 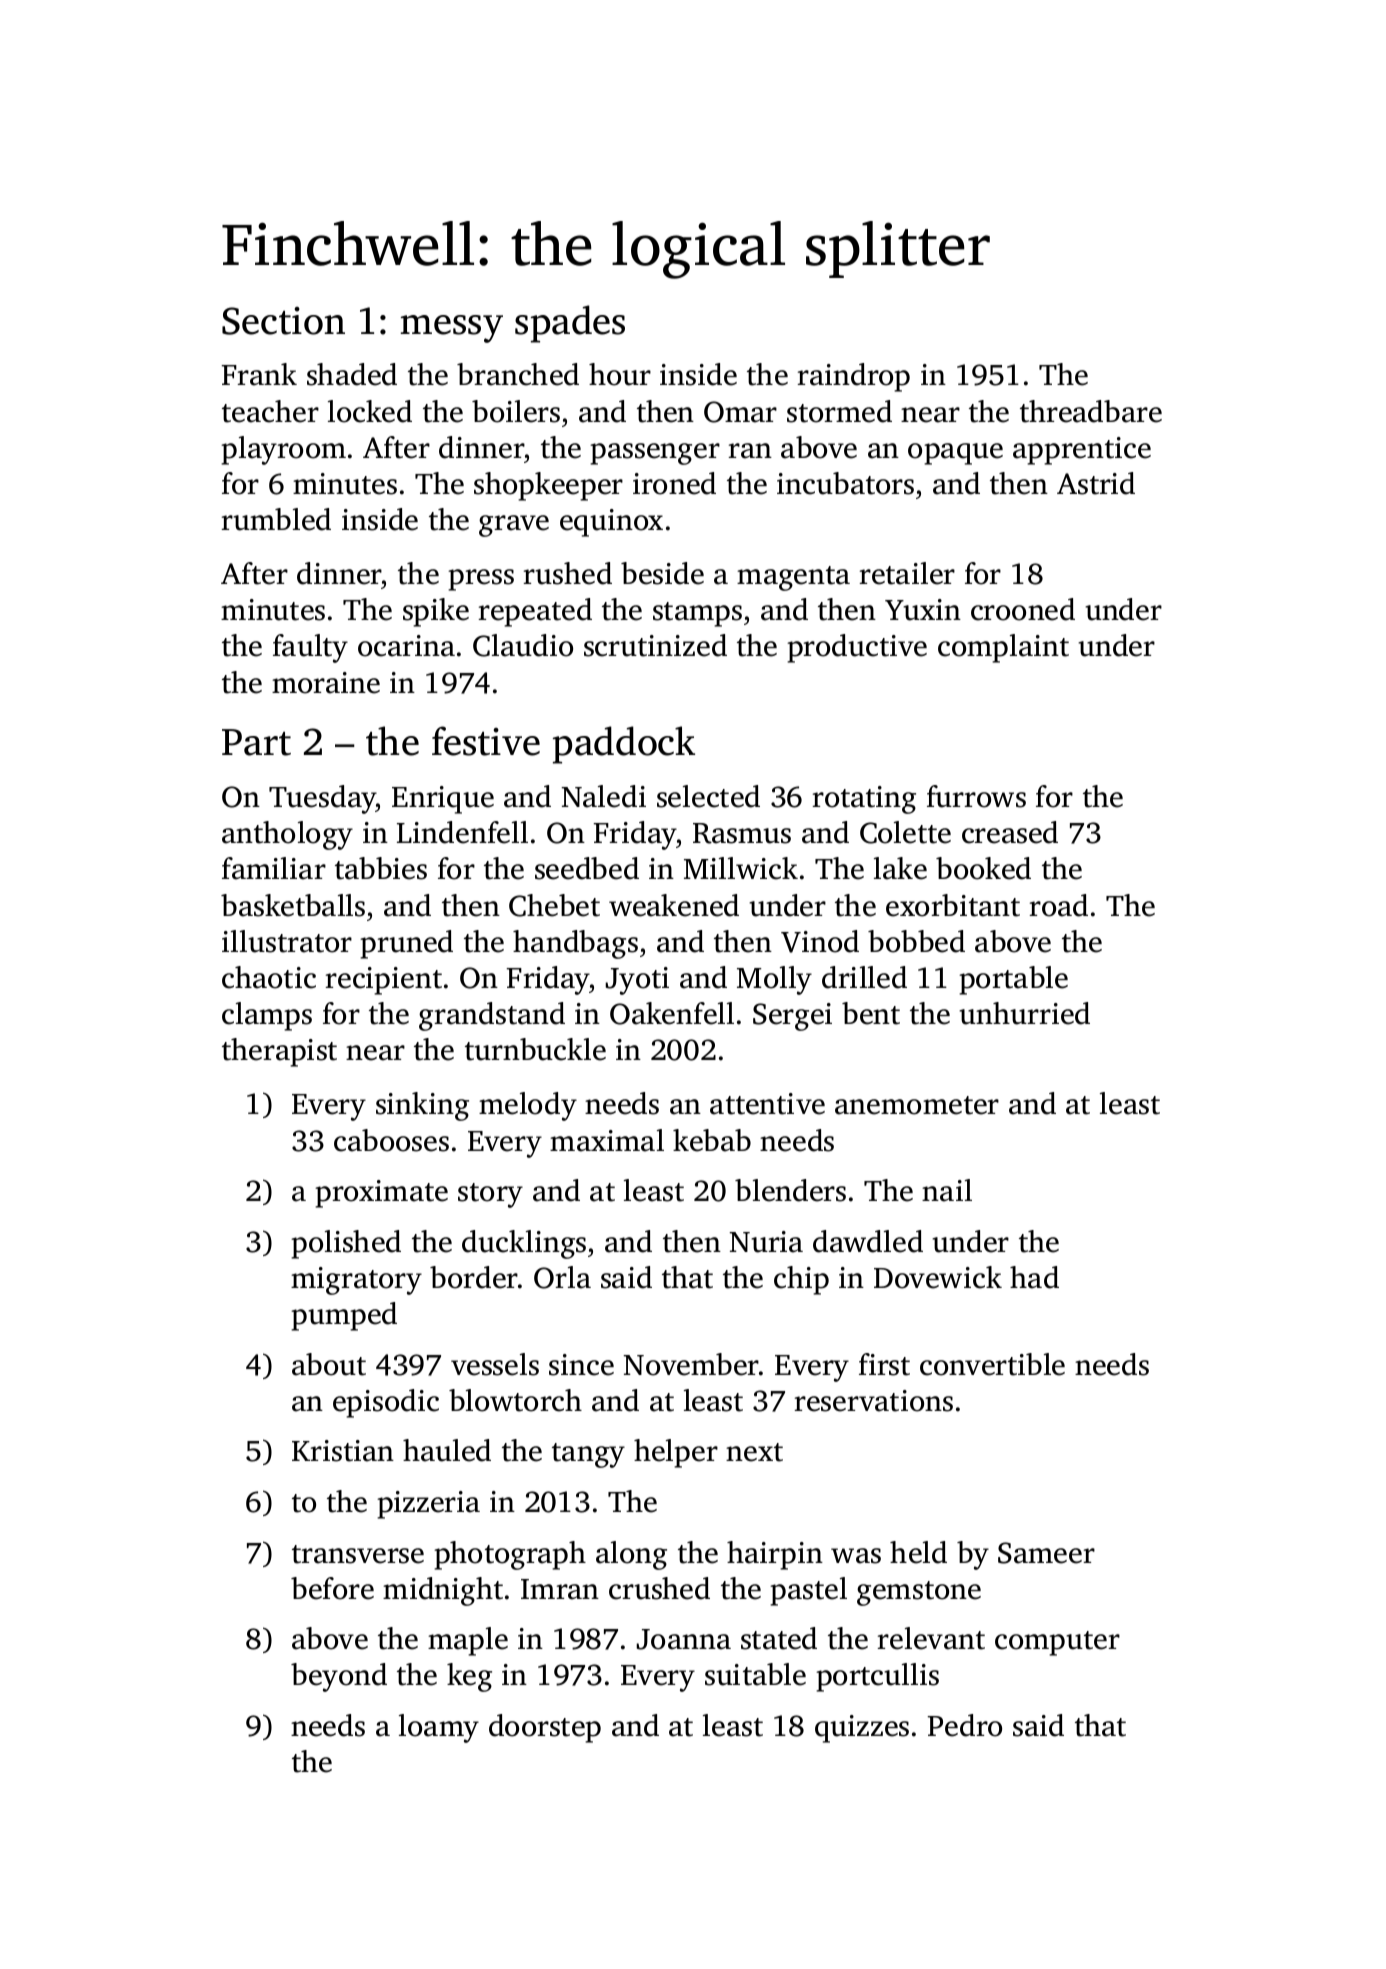 What do you see at coordinates (845, 483) in the screenshot?
I see `incubators` at bounding box center [845, 483].
